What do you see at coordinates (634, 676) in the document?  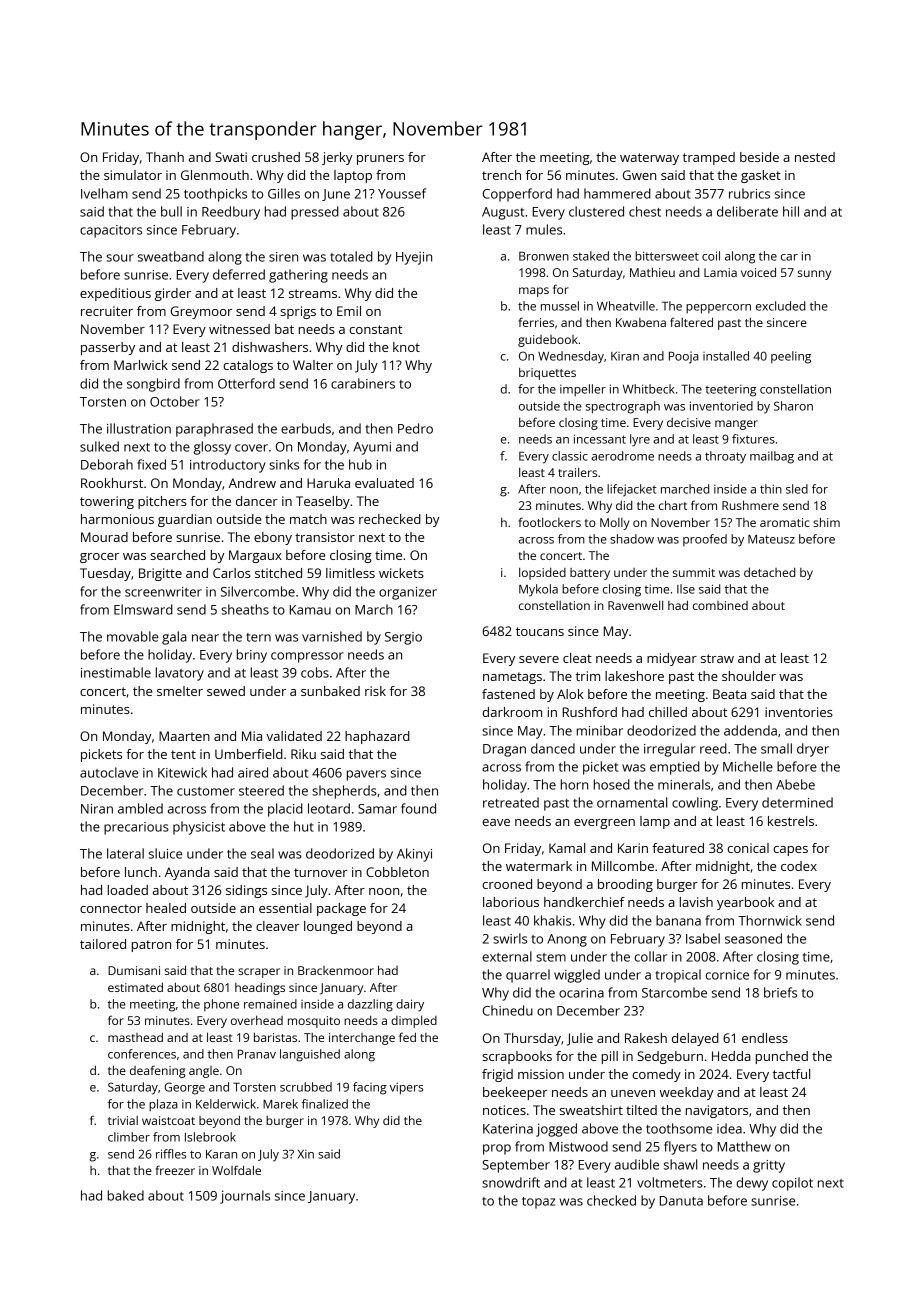 I see `lakeshore` at bounding box center [634, 676].
